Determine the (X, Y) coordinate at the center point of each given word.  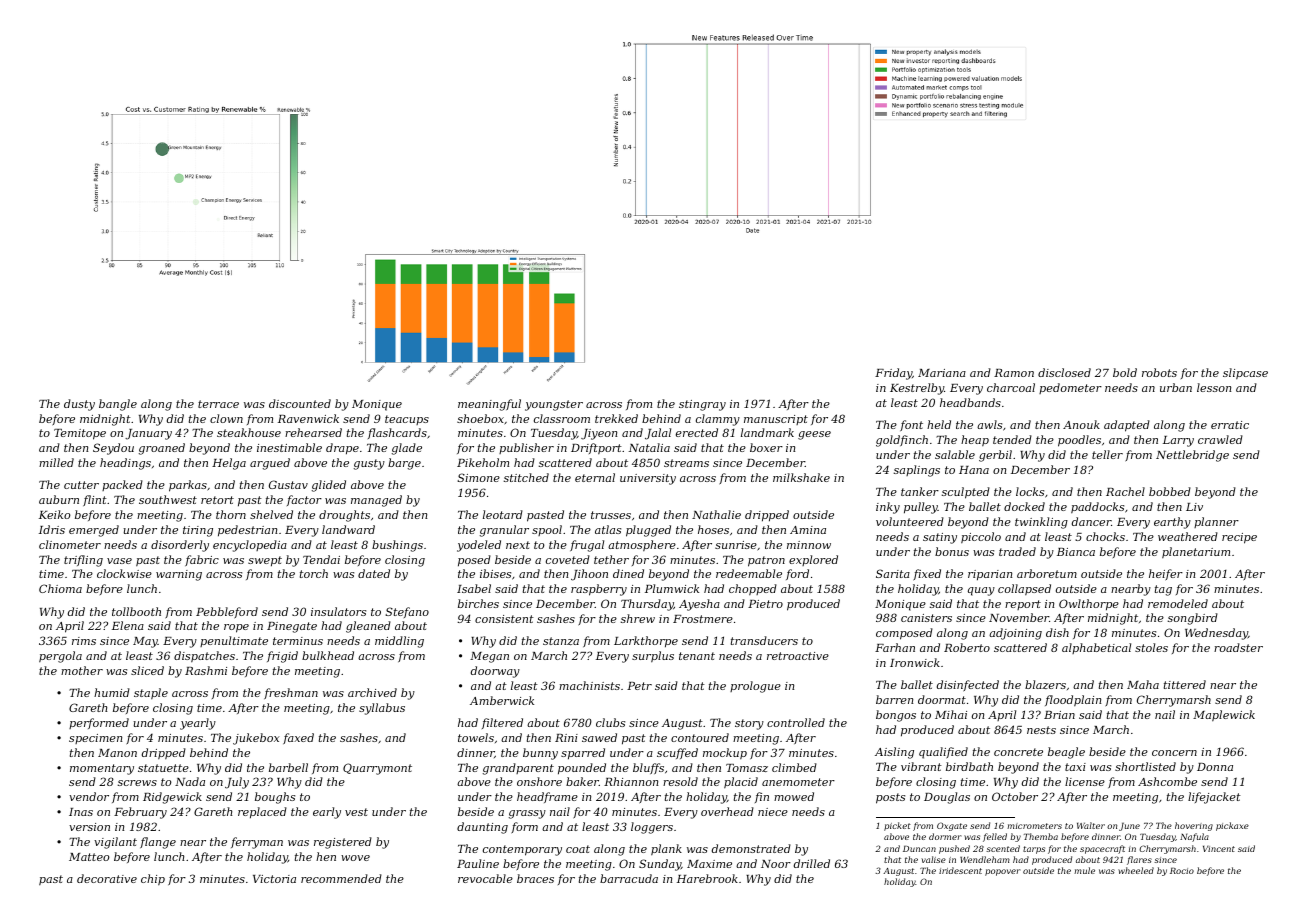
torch (314, 573)
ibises (495, 573)
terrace (218, 404)
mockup (725, 753)
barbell (288, 767)
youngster (554, 405)
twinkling (1041, 523)
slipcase (1245, 373)
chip (153, 879)
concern (1174, 753)
